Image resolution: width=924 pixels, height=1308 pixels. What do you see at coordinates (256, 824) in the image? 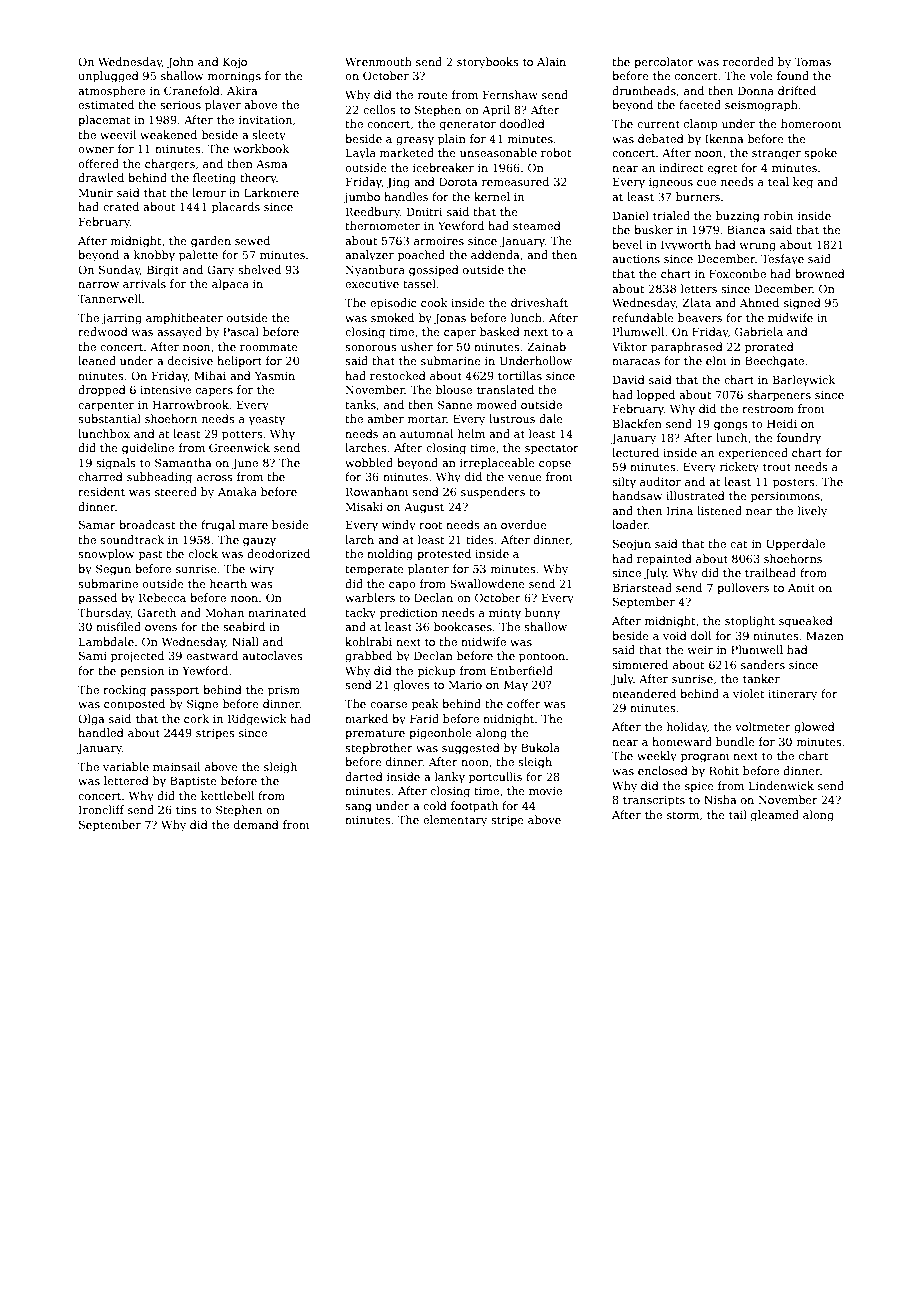
I see `demand` at bounding box center [256, 824].
